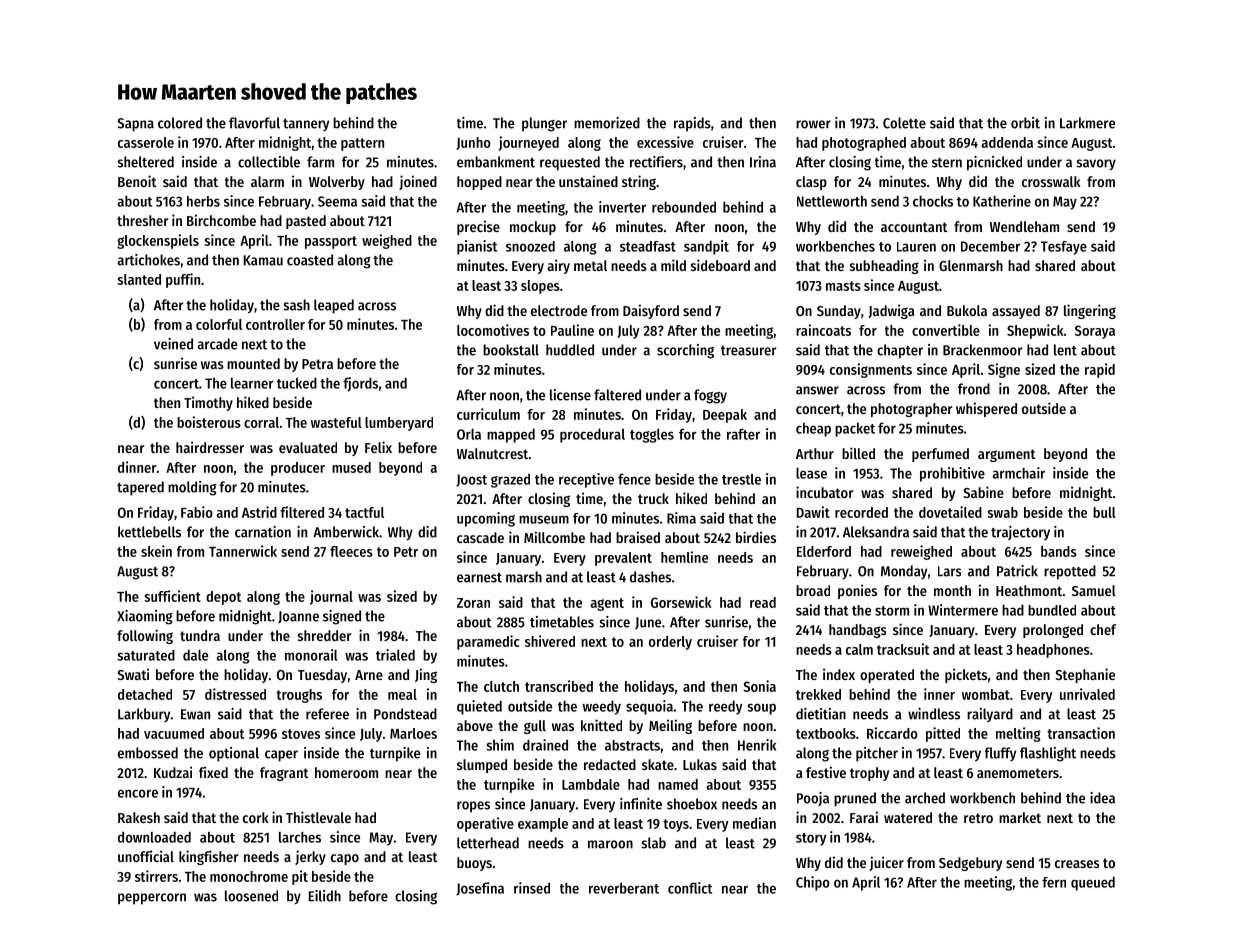 This image has height=952, width=1233. I want to click on shivered, so click(550, 641).
